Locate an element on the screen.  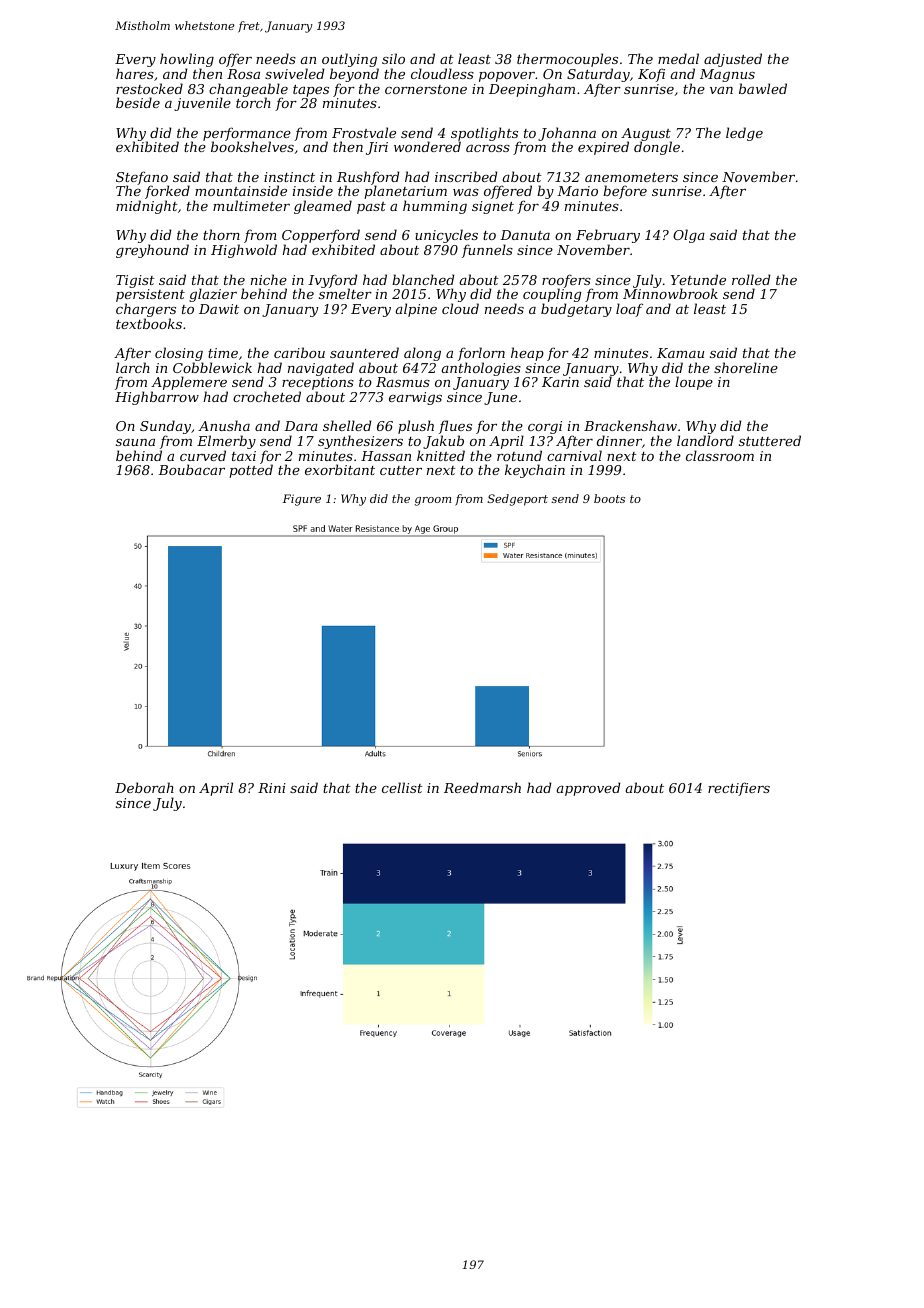
groom is located at coordinates (433, 501).
